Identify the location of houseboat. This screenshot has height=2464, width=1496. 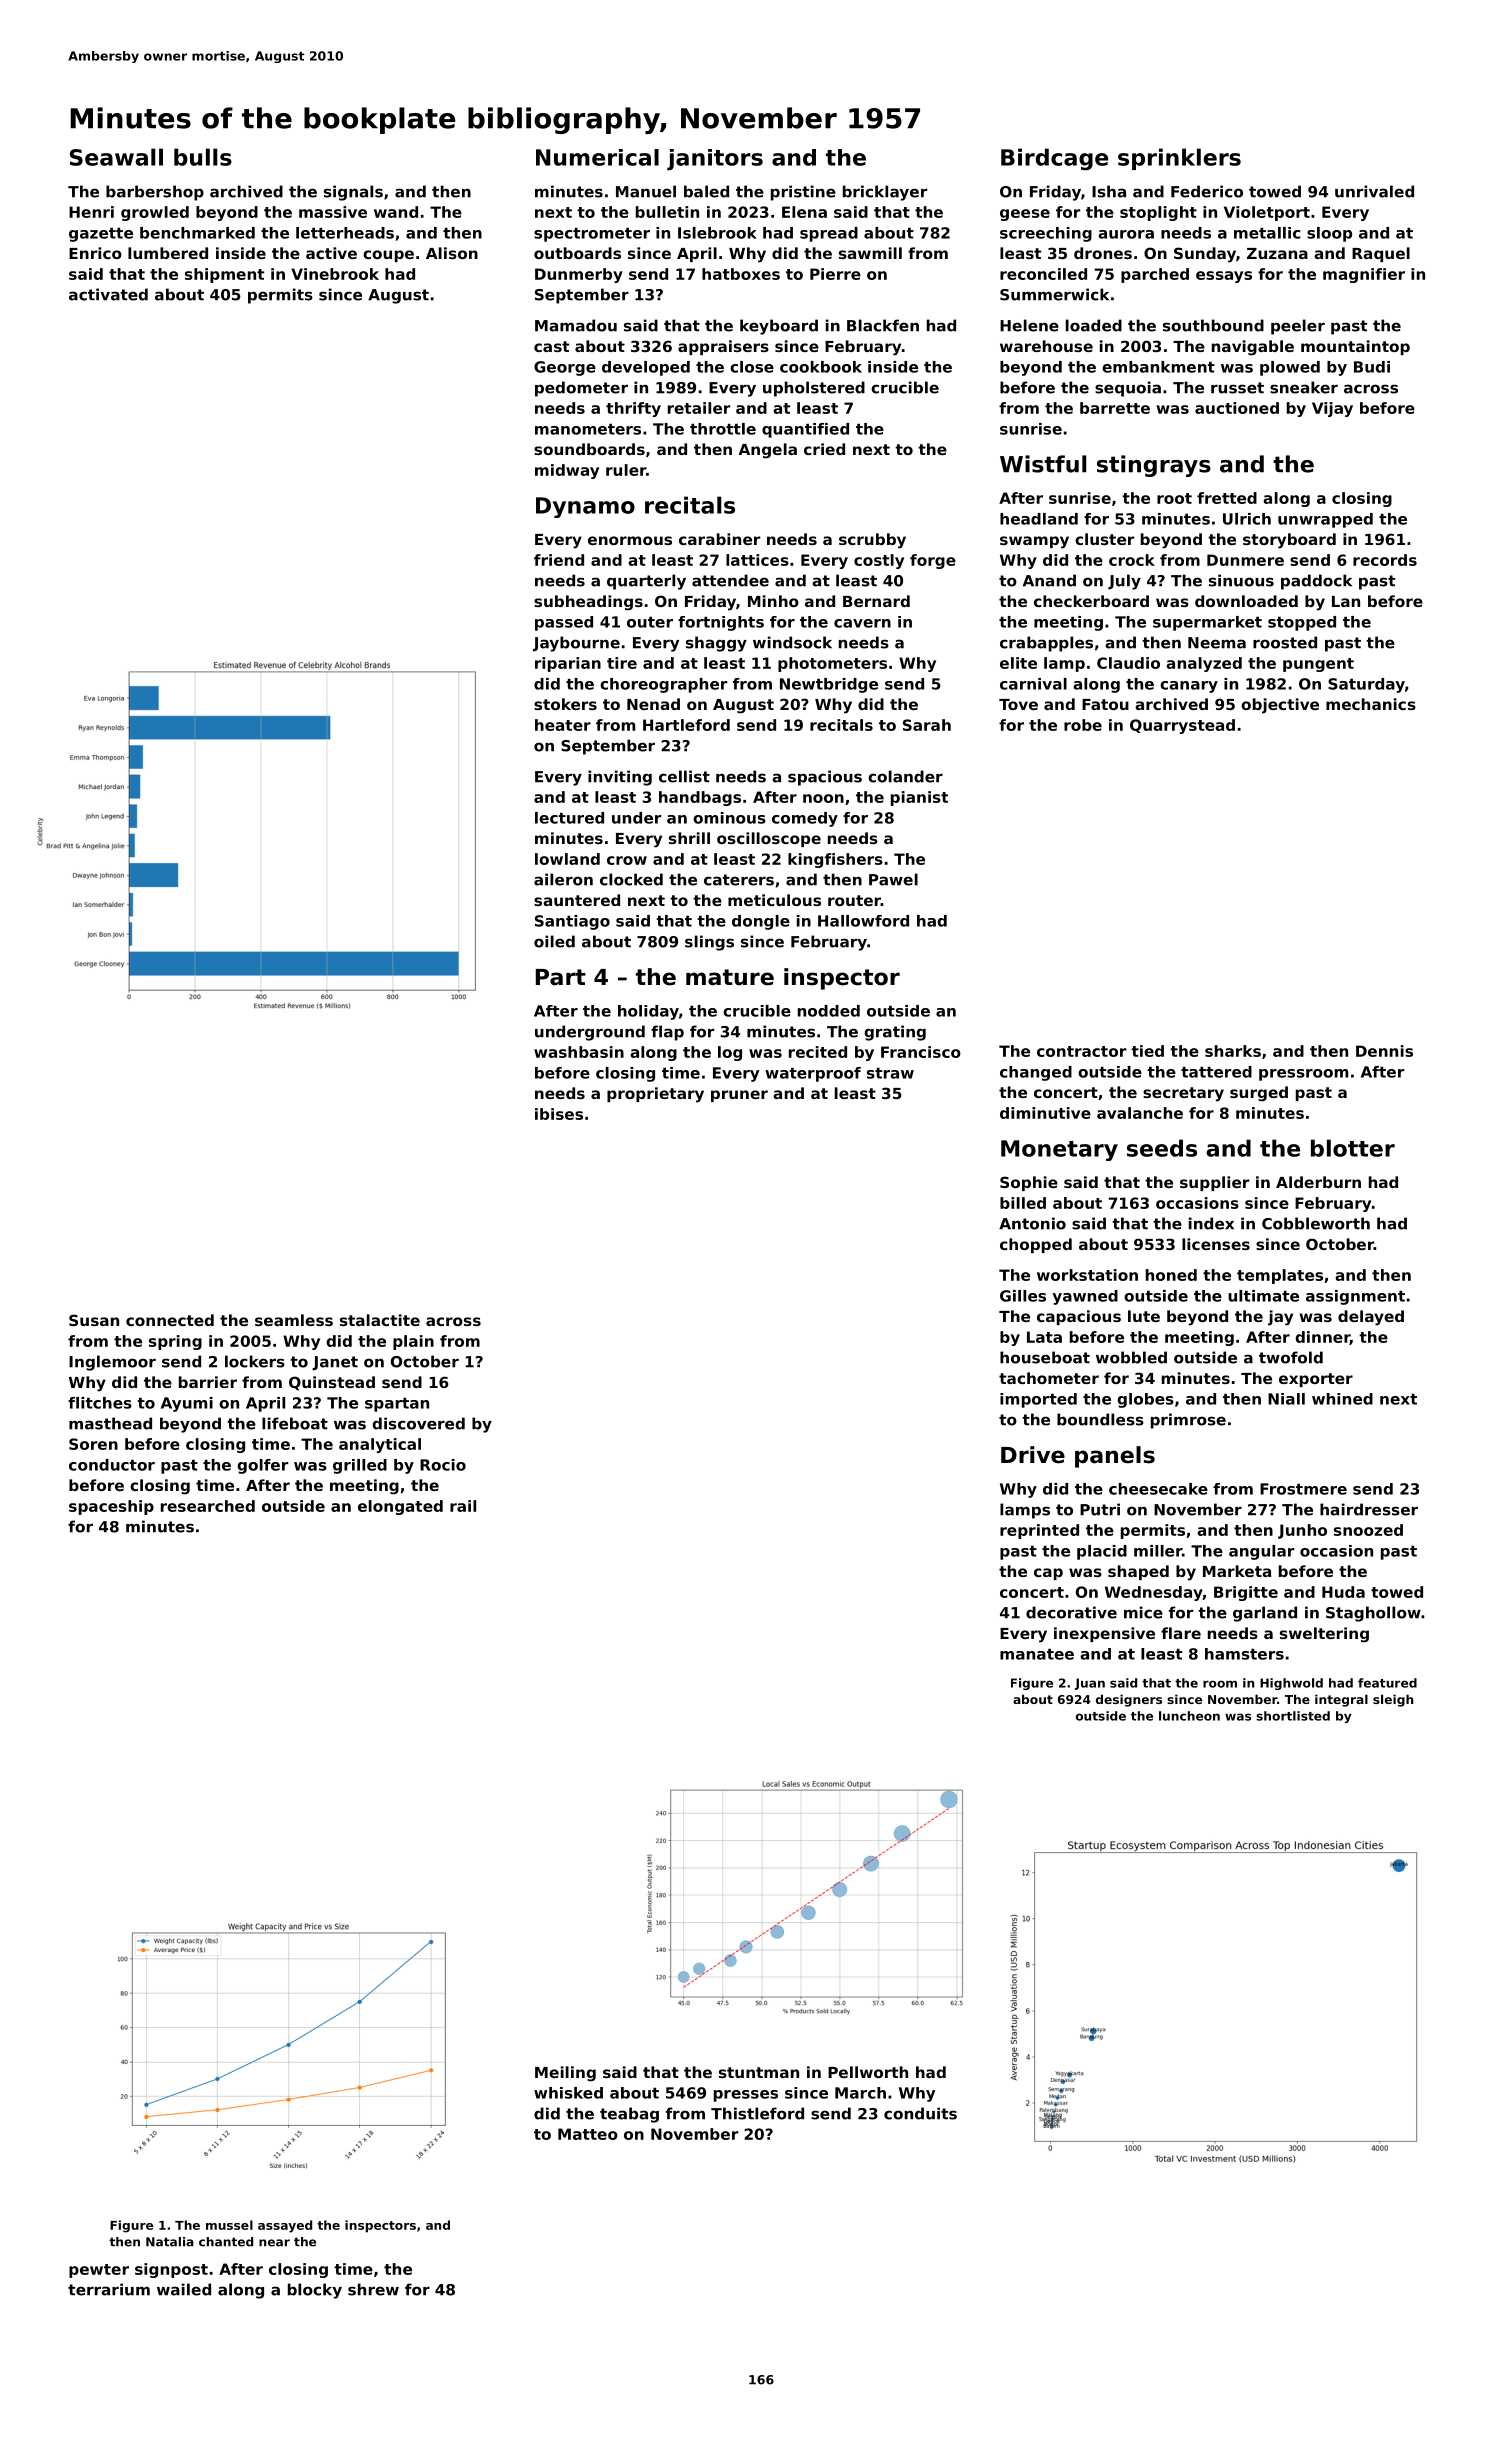
(1045, 1357).
